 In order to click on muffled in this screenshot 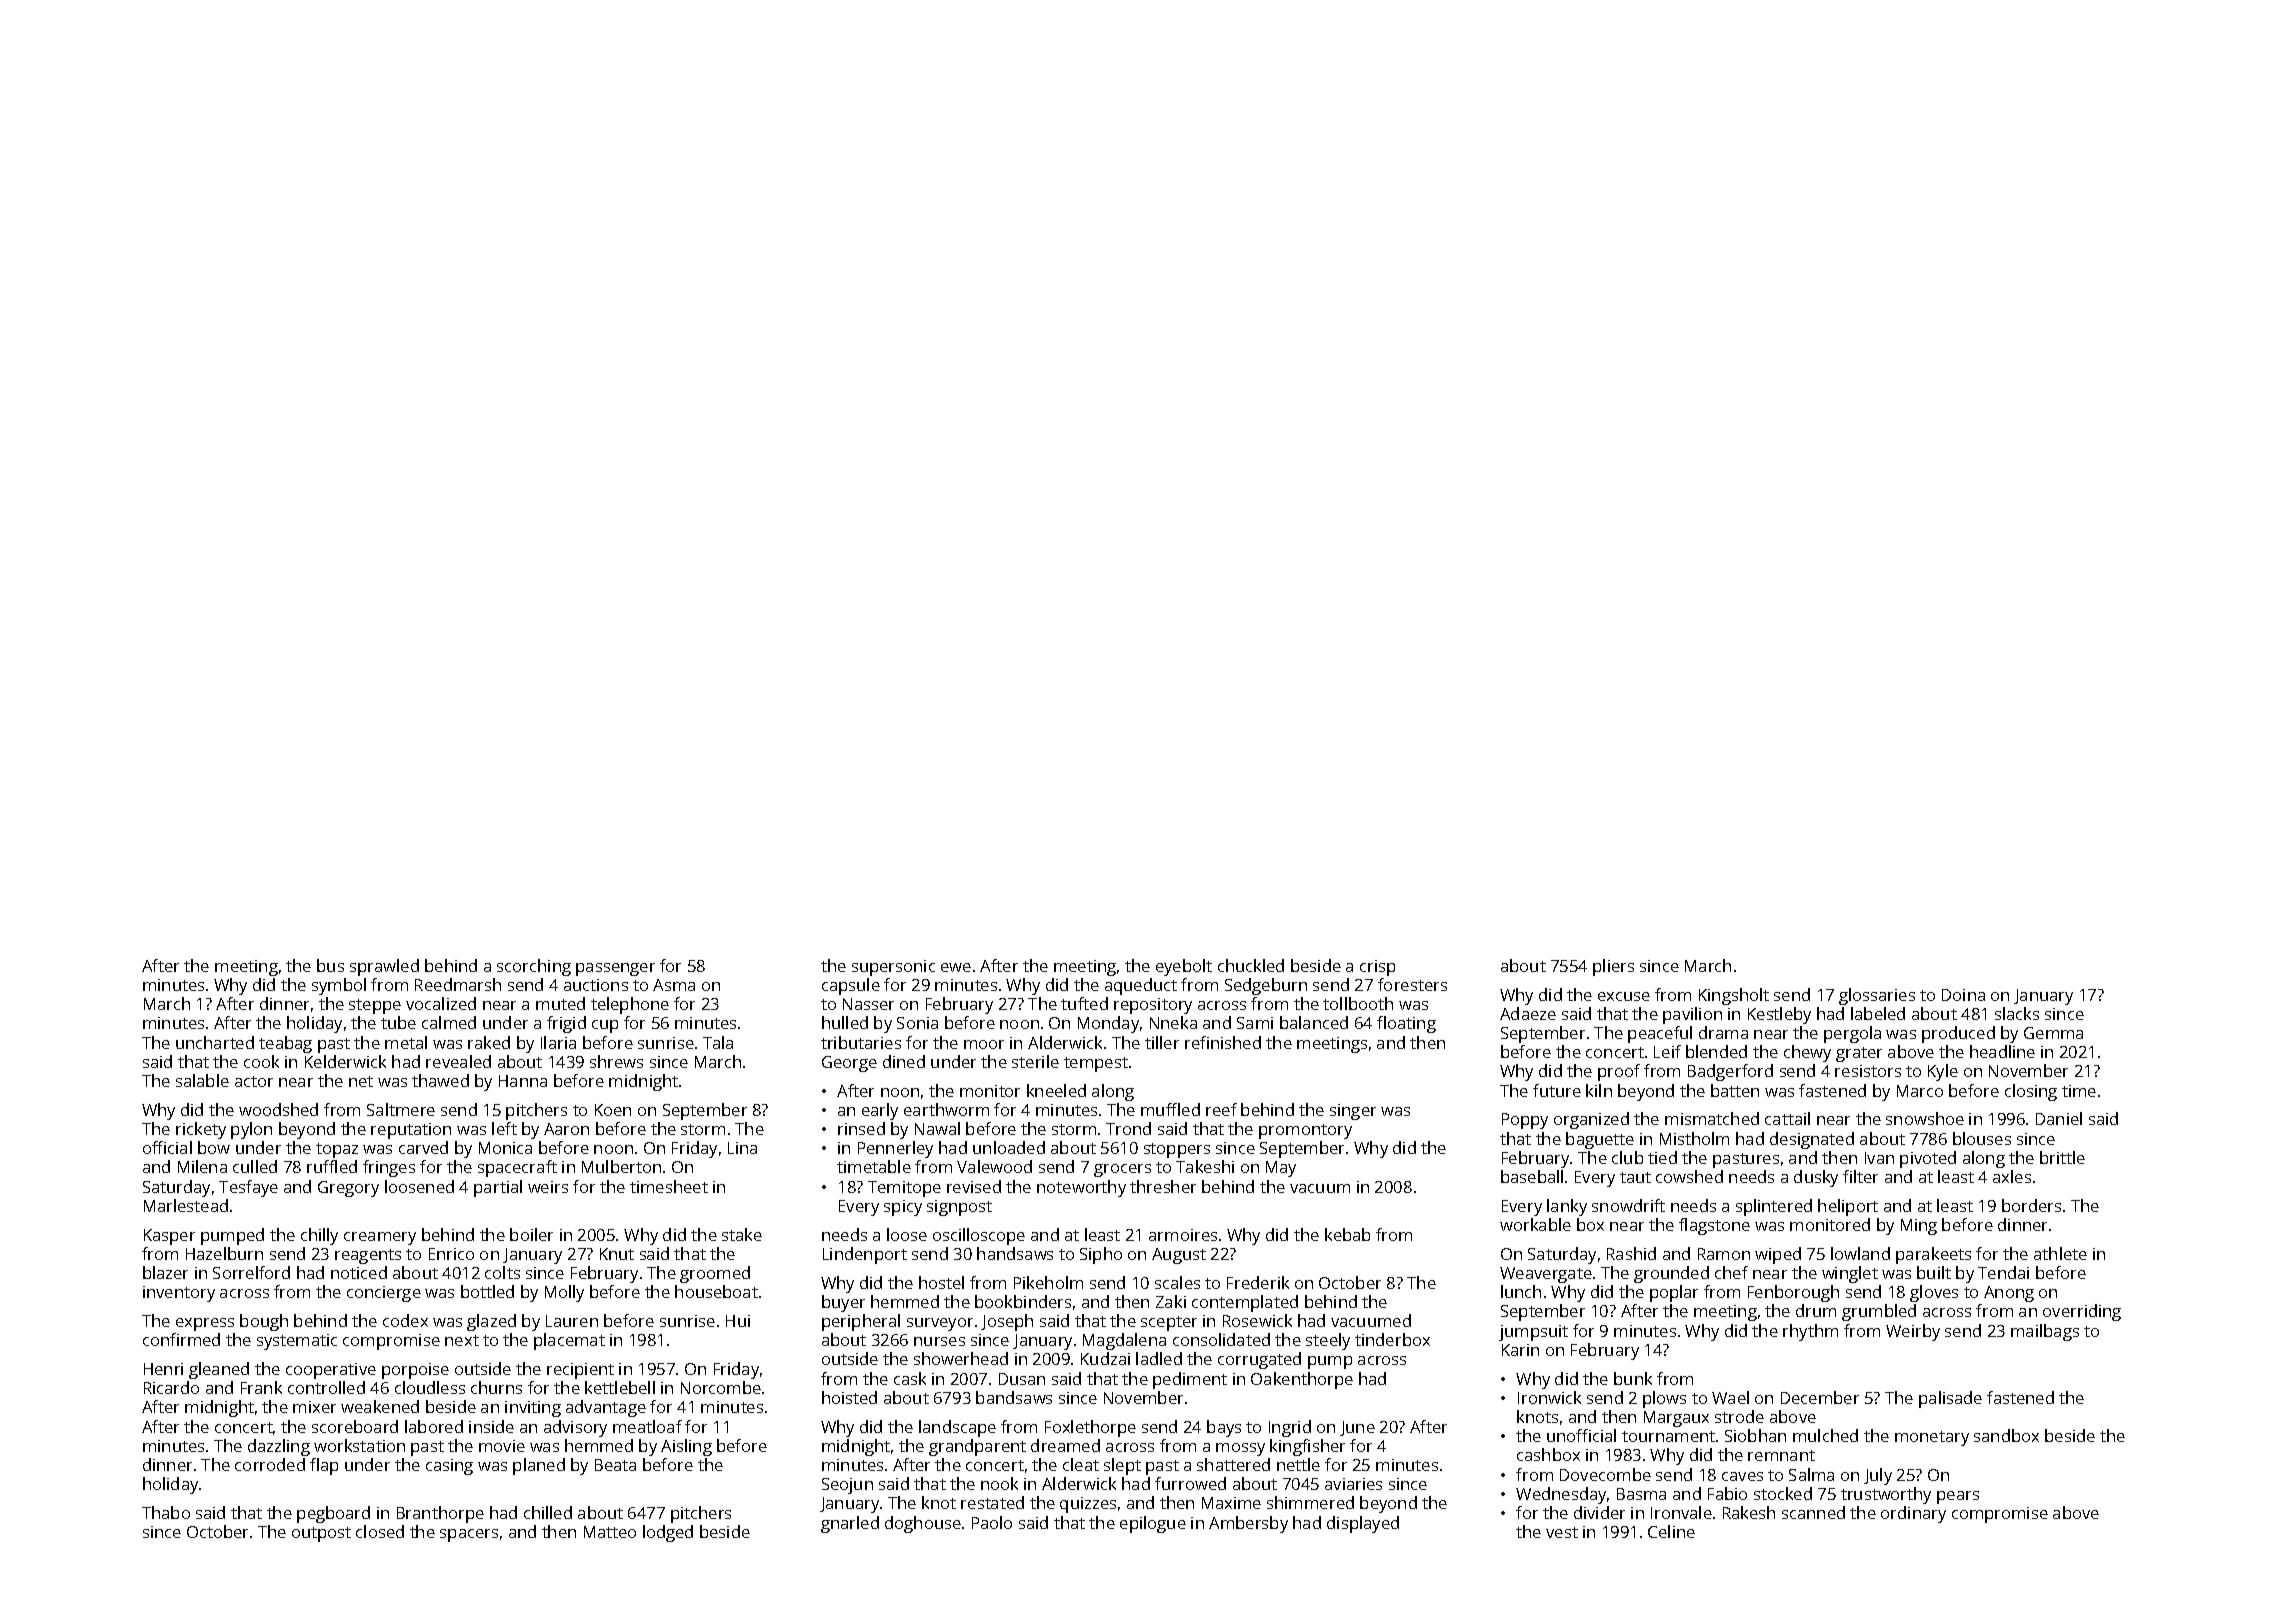, I will do `click(1170, 1109)`.
